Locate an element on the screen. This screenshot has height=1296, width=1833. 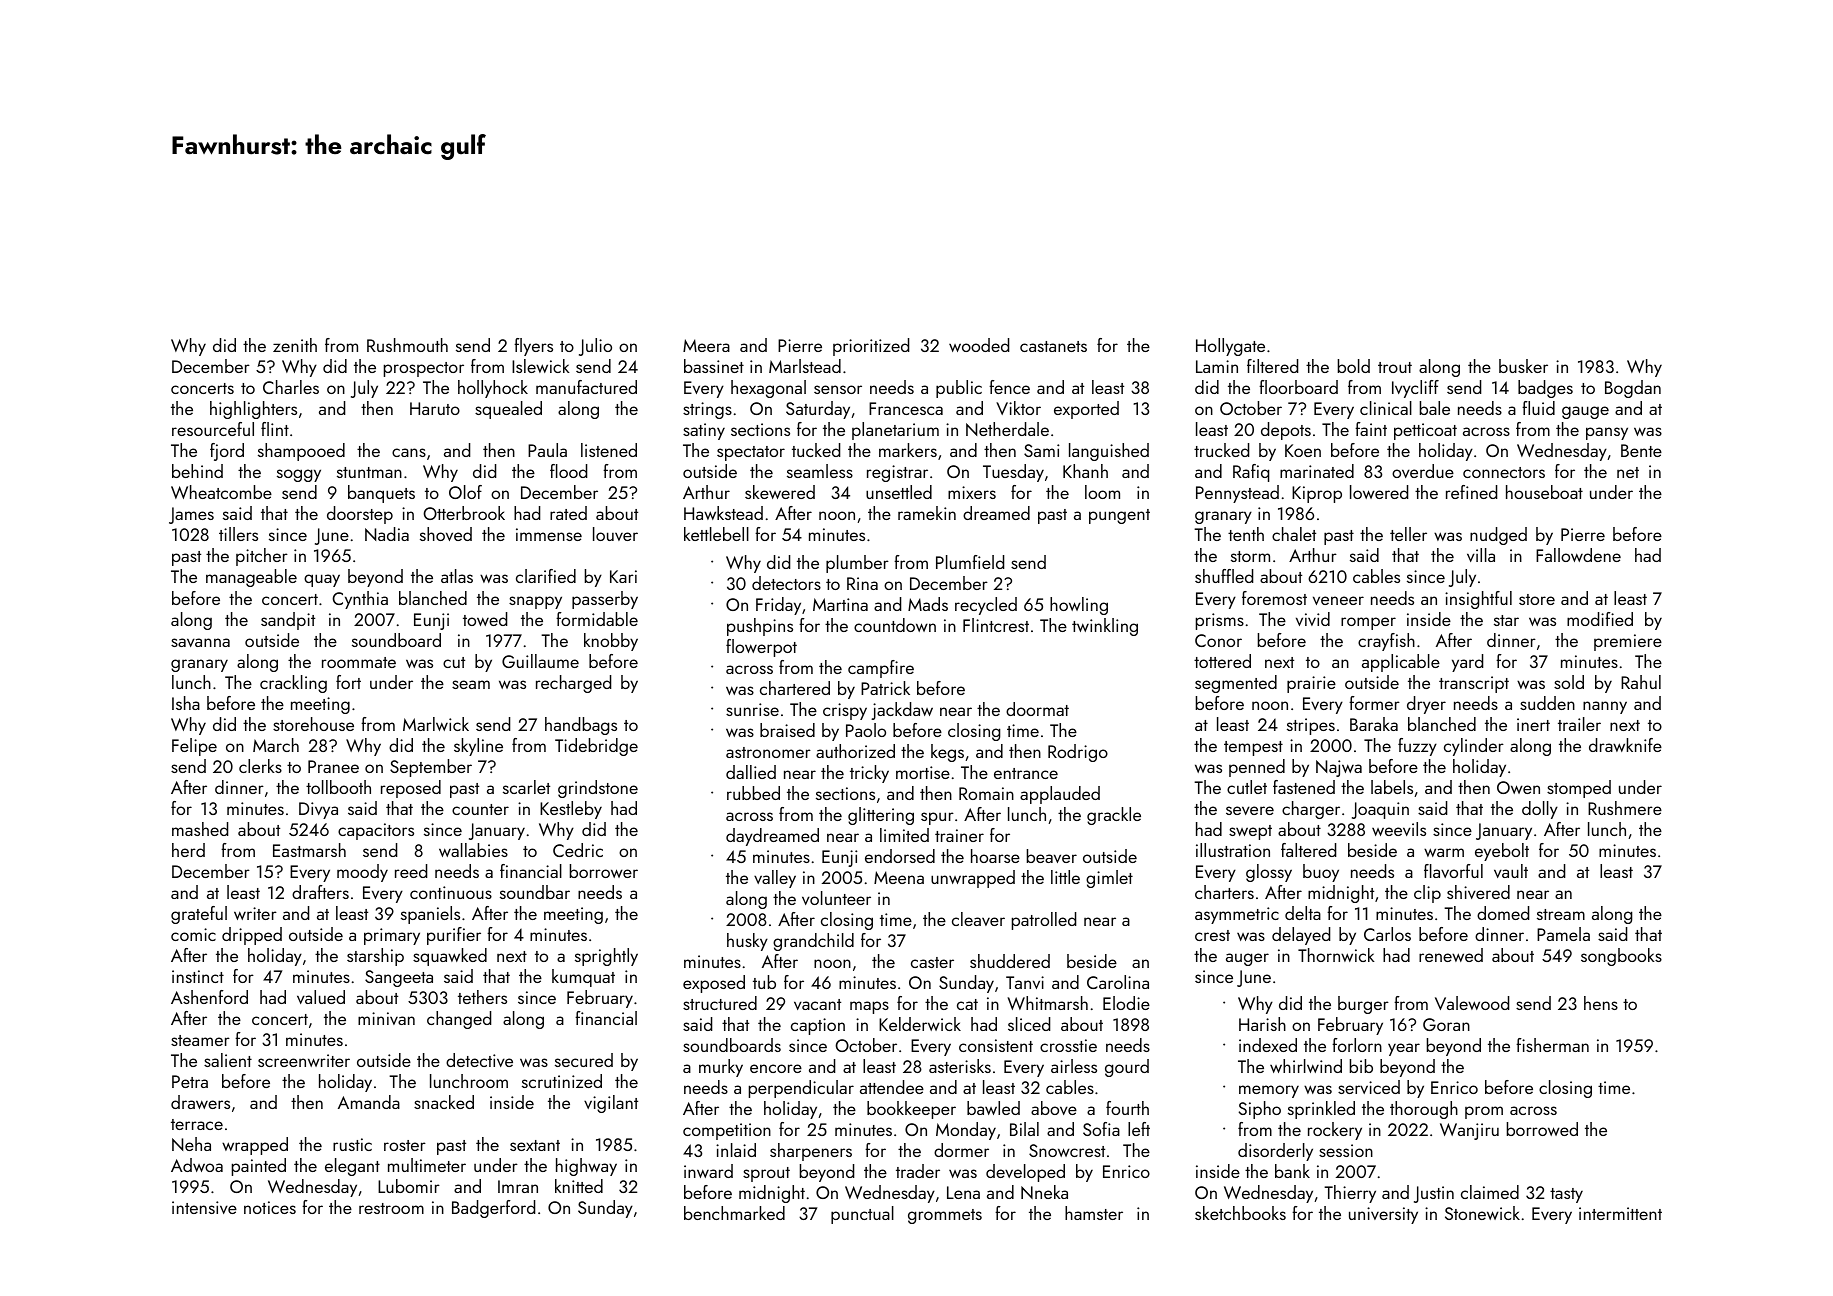
rubbed is located at coordinates (753, 793).
